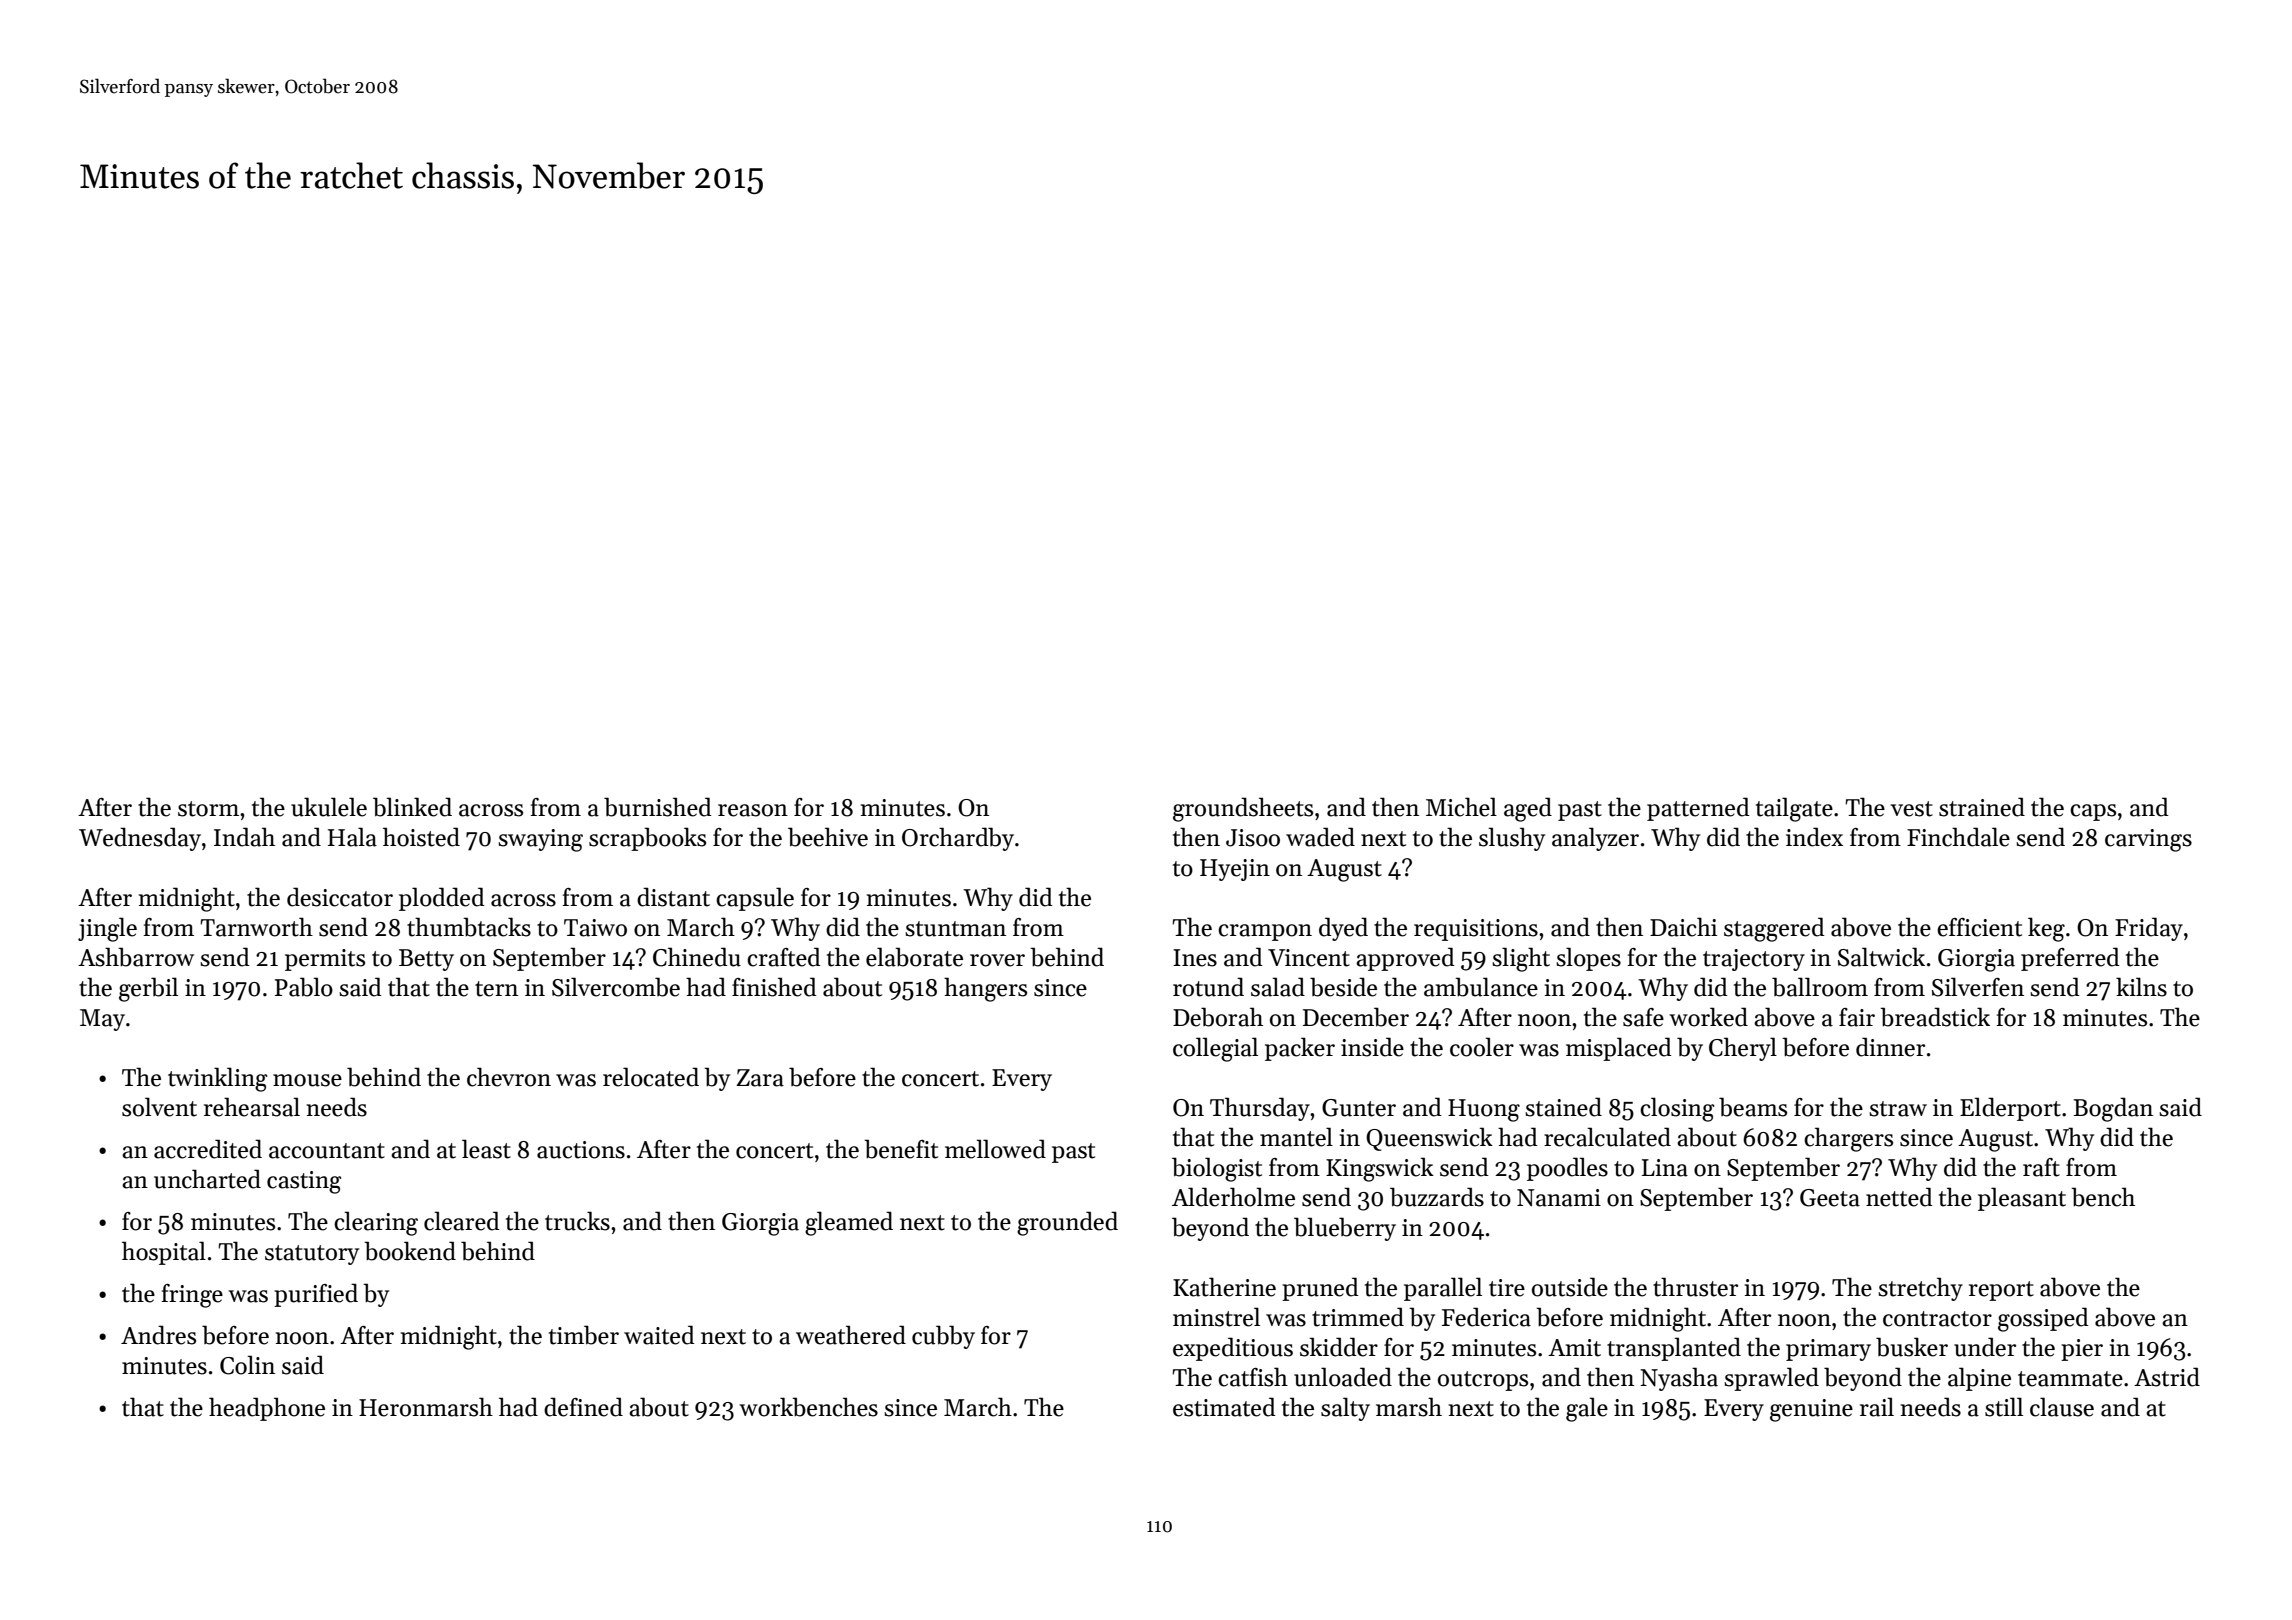  What do you see at coordinates (316, 1295) in the document?
I see `purified` at bounding box center [316, 1295].
